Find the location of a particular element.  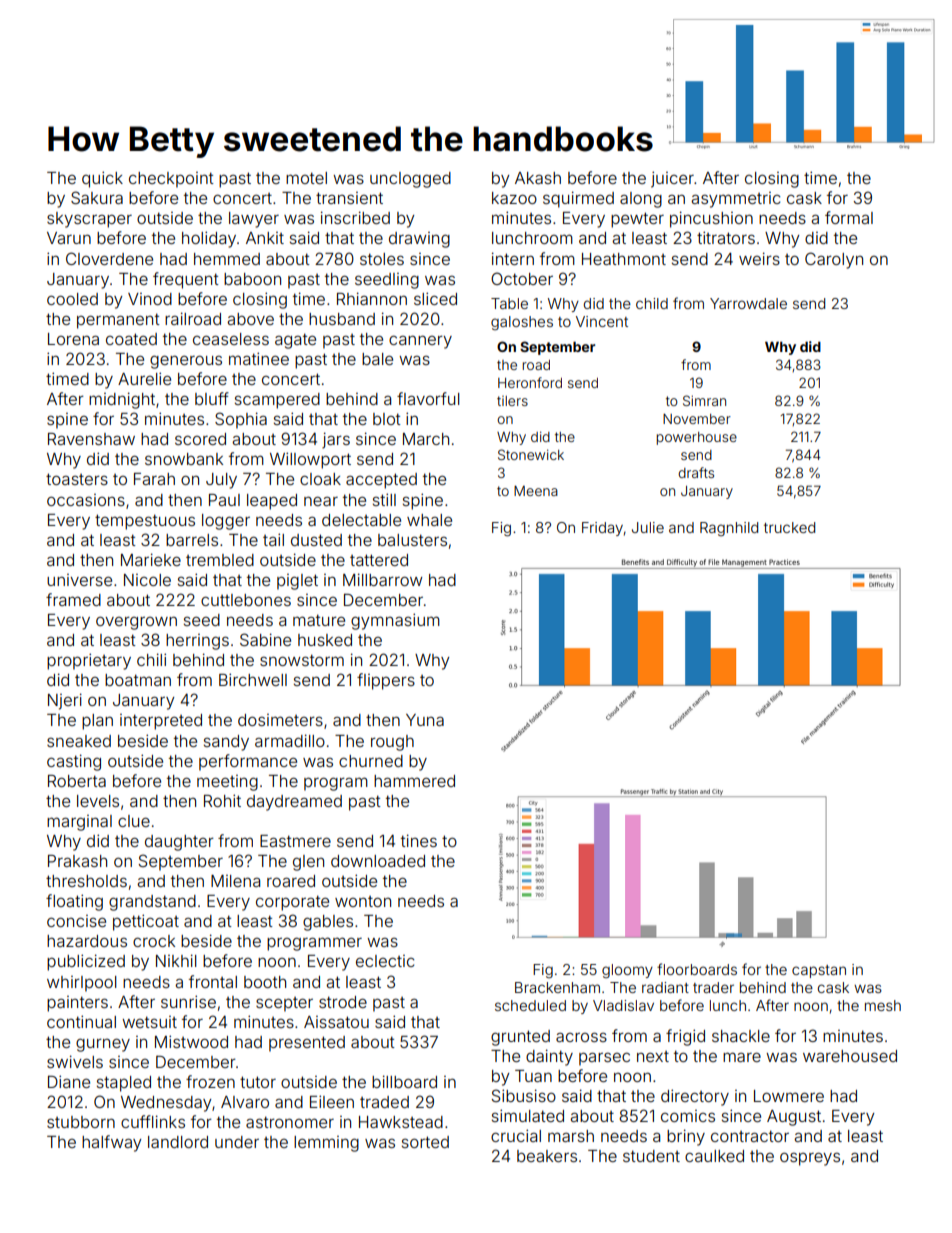

ospreys is located at coordinates (810, 1159).
